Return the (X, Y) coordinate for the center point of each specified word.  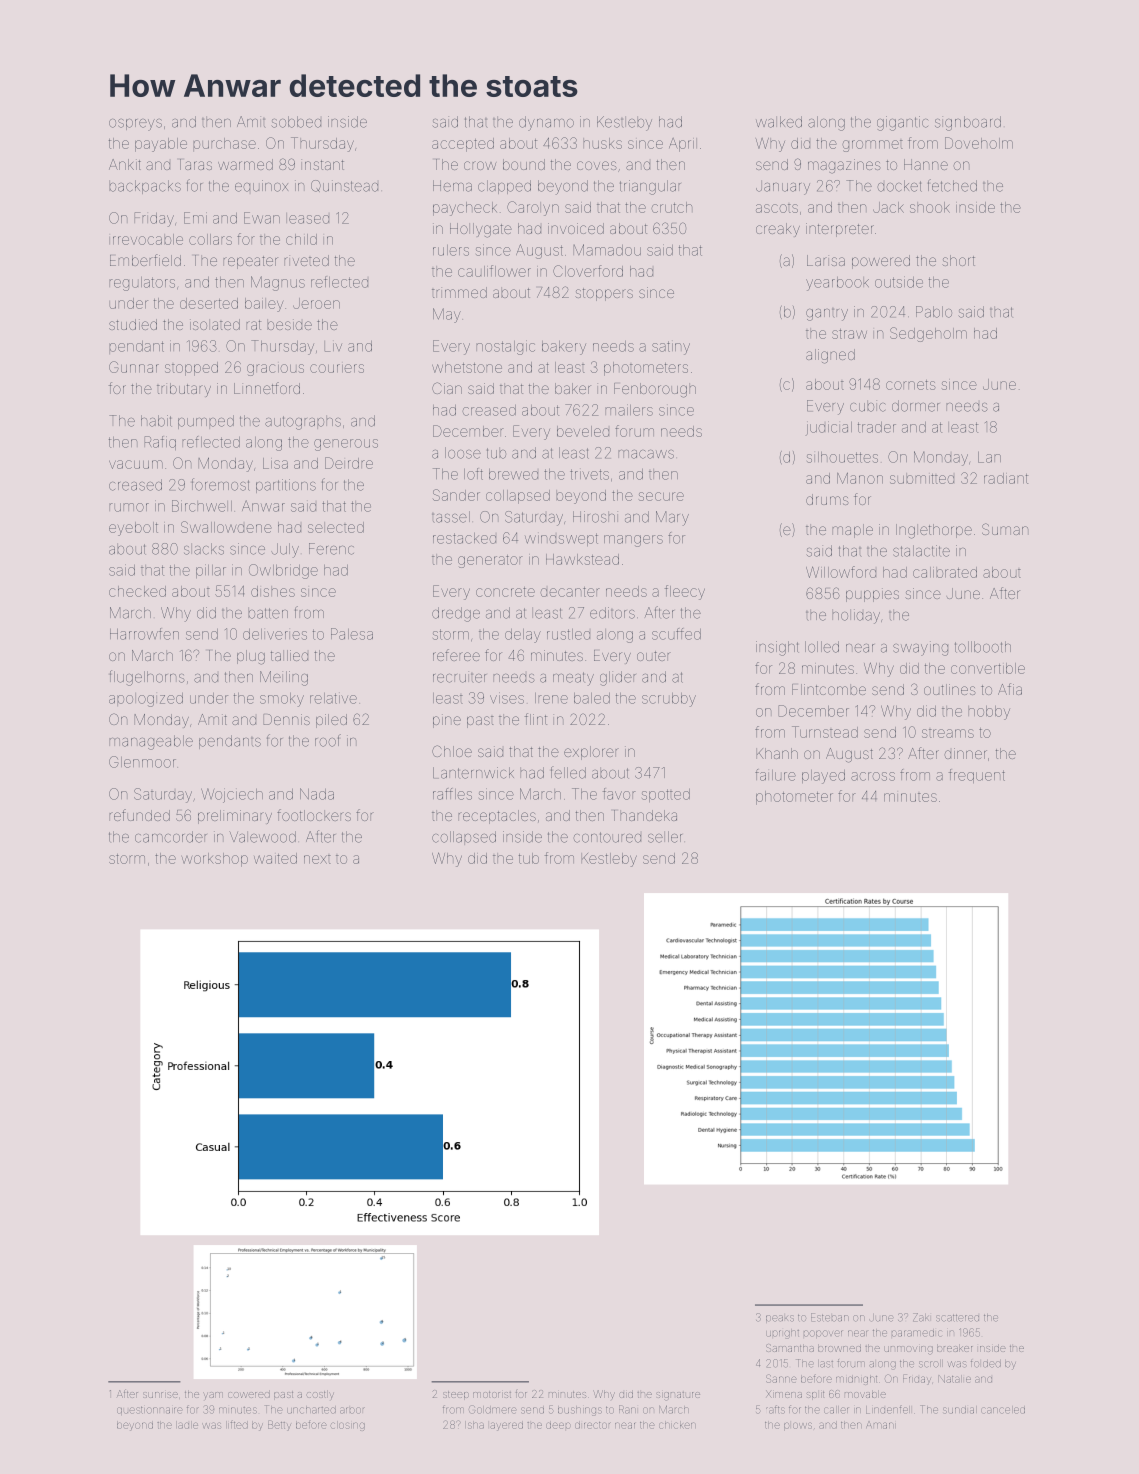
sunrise (160, 1395)
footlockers (314, 815)
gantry (827, 314)
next (317, 859)
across (873, 776)
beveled (583, 431)
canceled (1003, 1410)
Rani (627, 1409)
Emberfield (145, 260)
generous (346, 445)
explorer (591, 753)
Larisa (826, 260)
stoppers (604, 294)
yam (213, 1395)
